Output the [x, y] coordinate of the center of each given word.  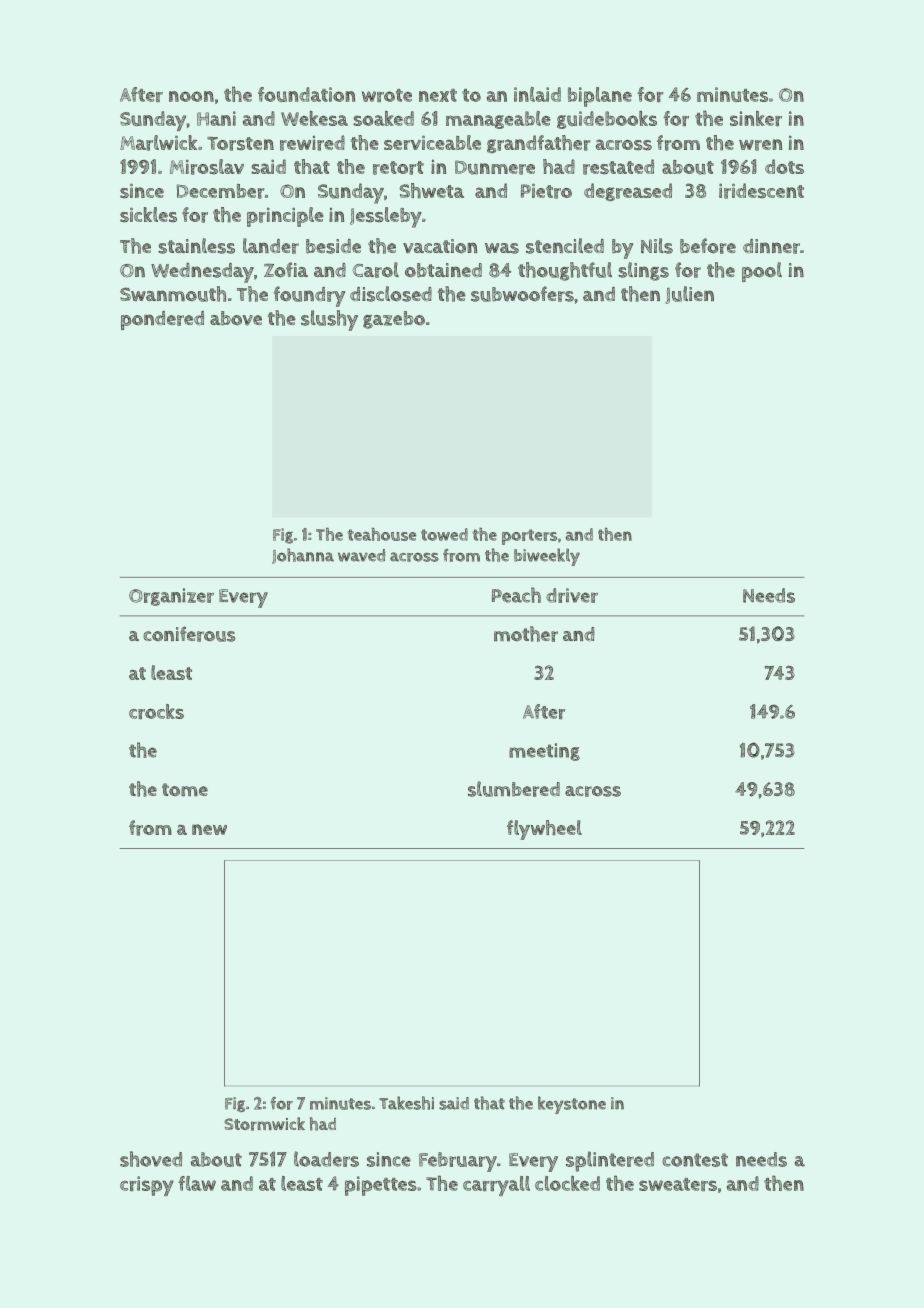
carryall [496, 1186]
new [209, 829]
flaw [197, 1183]
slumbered [514, 789]
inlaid [537, 94]
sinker [756, 118]
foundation [306, 94]
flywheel [544, 830]
